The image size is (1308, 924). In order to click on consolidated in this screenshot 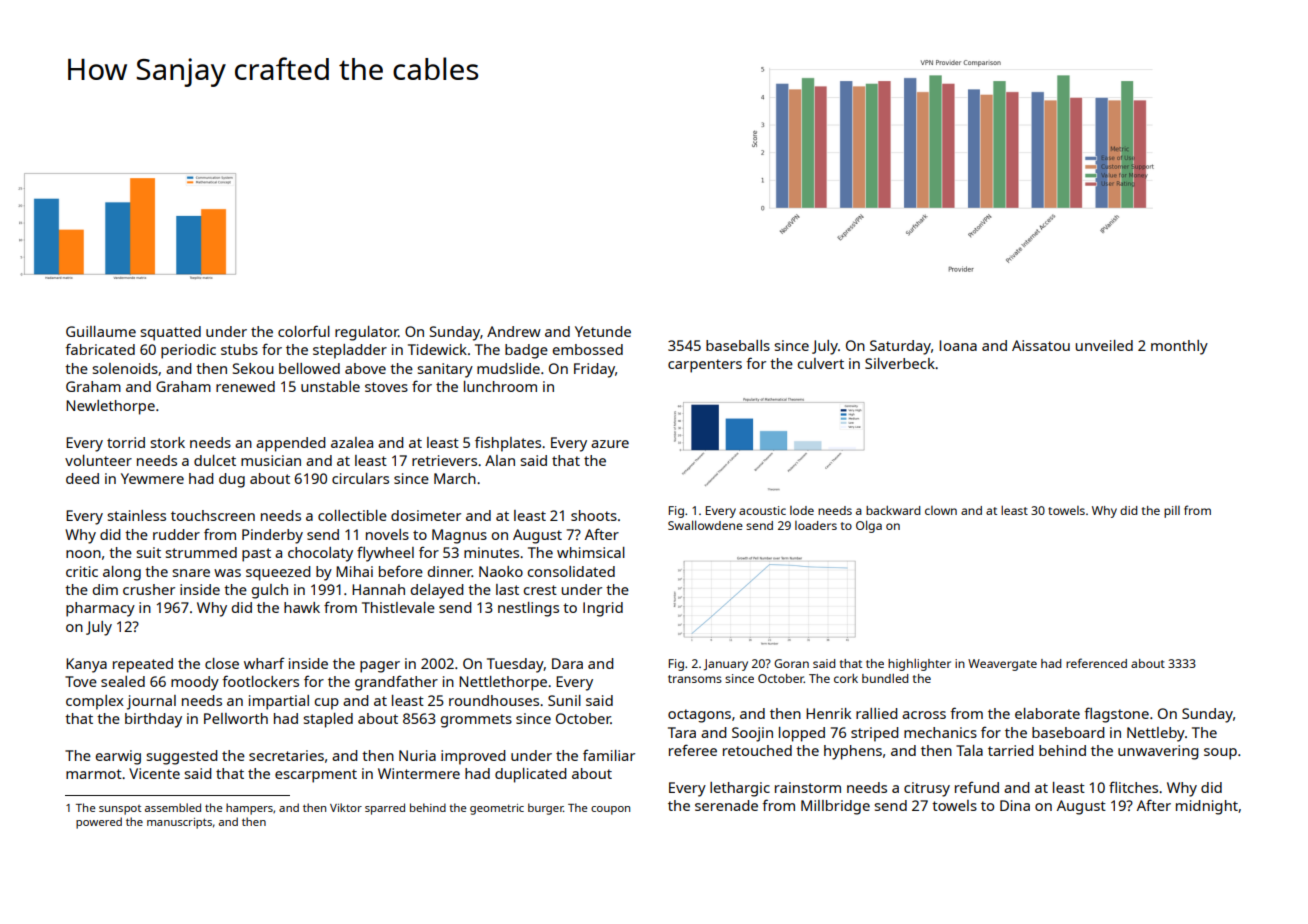, I will do `click(571, 571)`.
